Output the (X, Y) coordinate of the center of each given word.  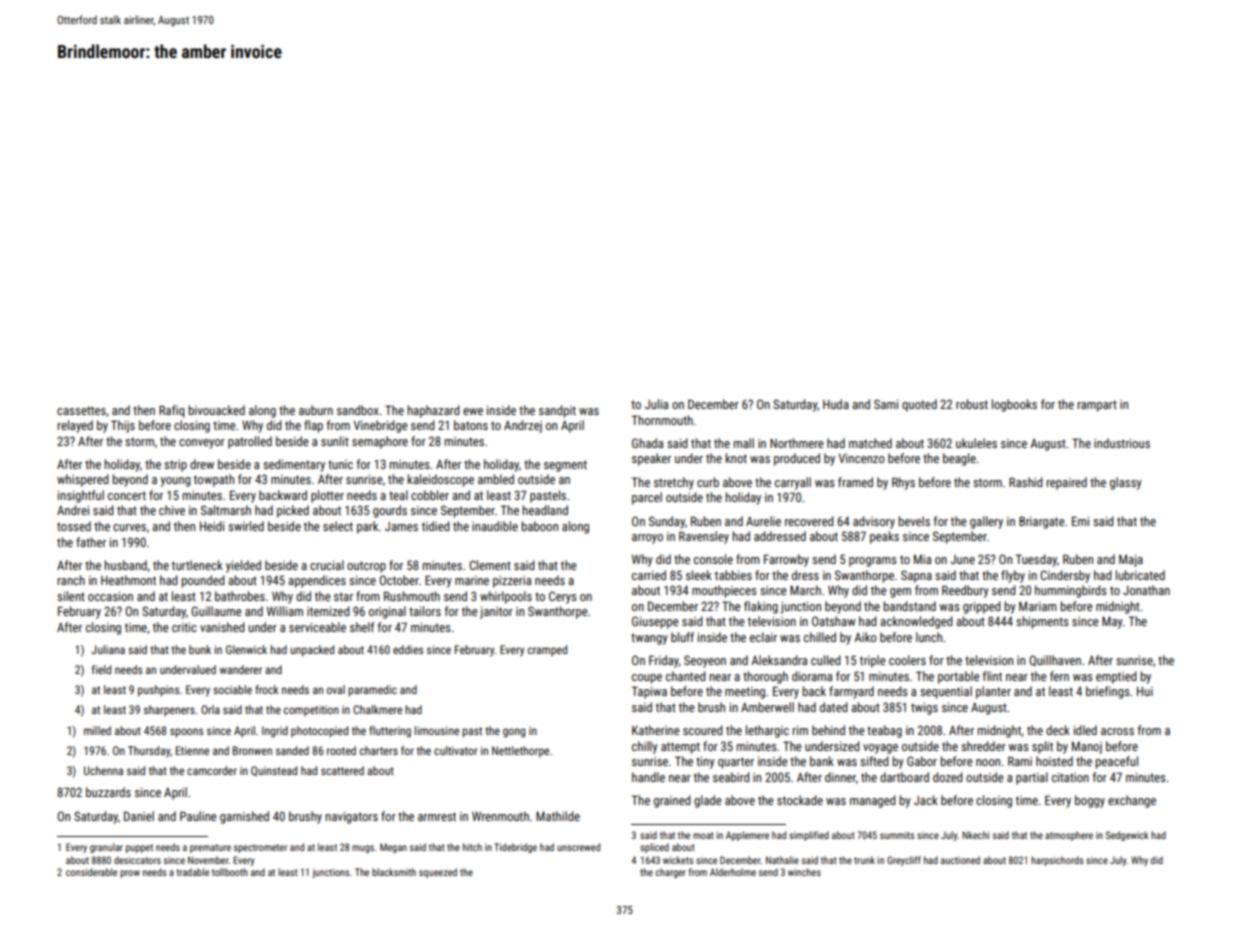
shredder (983, 746)
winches (804, 872)
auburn (316, 410)
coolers (907, 660)
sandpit (557, 411)
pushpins (158, 691)
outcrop (366, 567)
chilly (645, 747)
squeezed (438, 873)
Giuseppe (655, 622)
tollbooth (230, 872)
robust (972, 404)
